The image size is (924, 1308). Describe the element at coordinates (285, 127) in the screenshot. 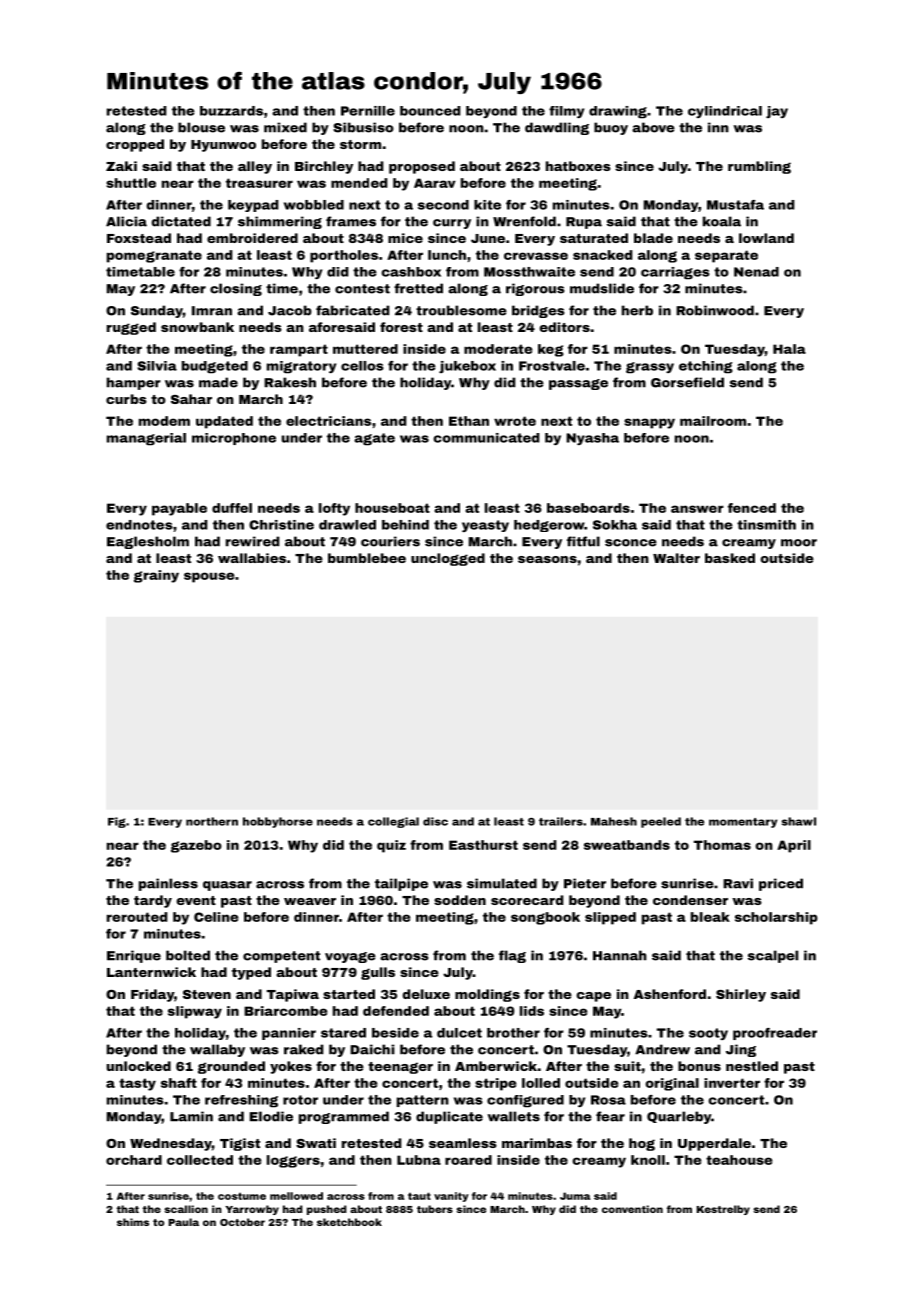

I see `mixed` at that location.
